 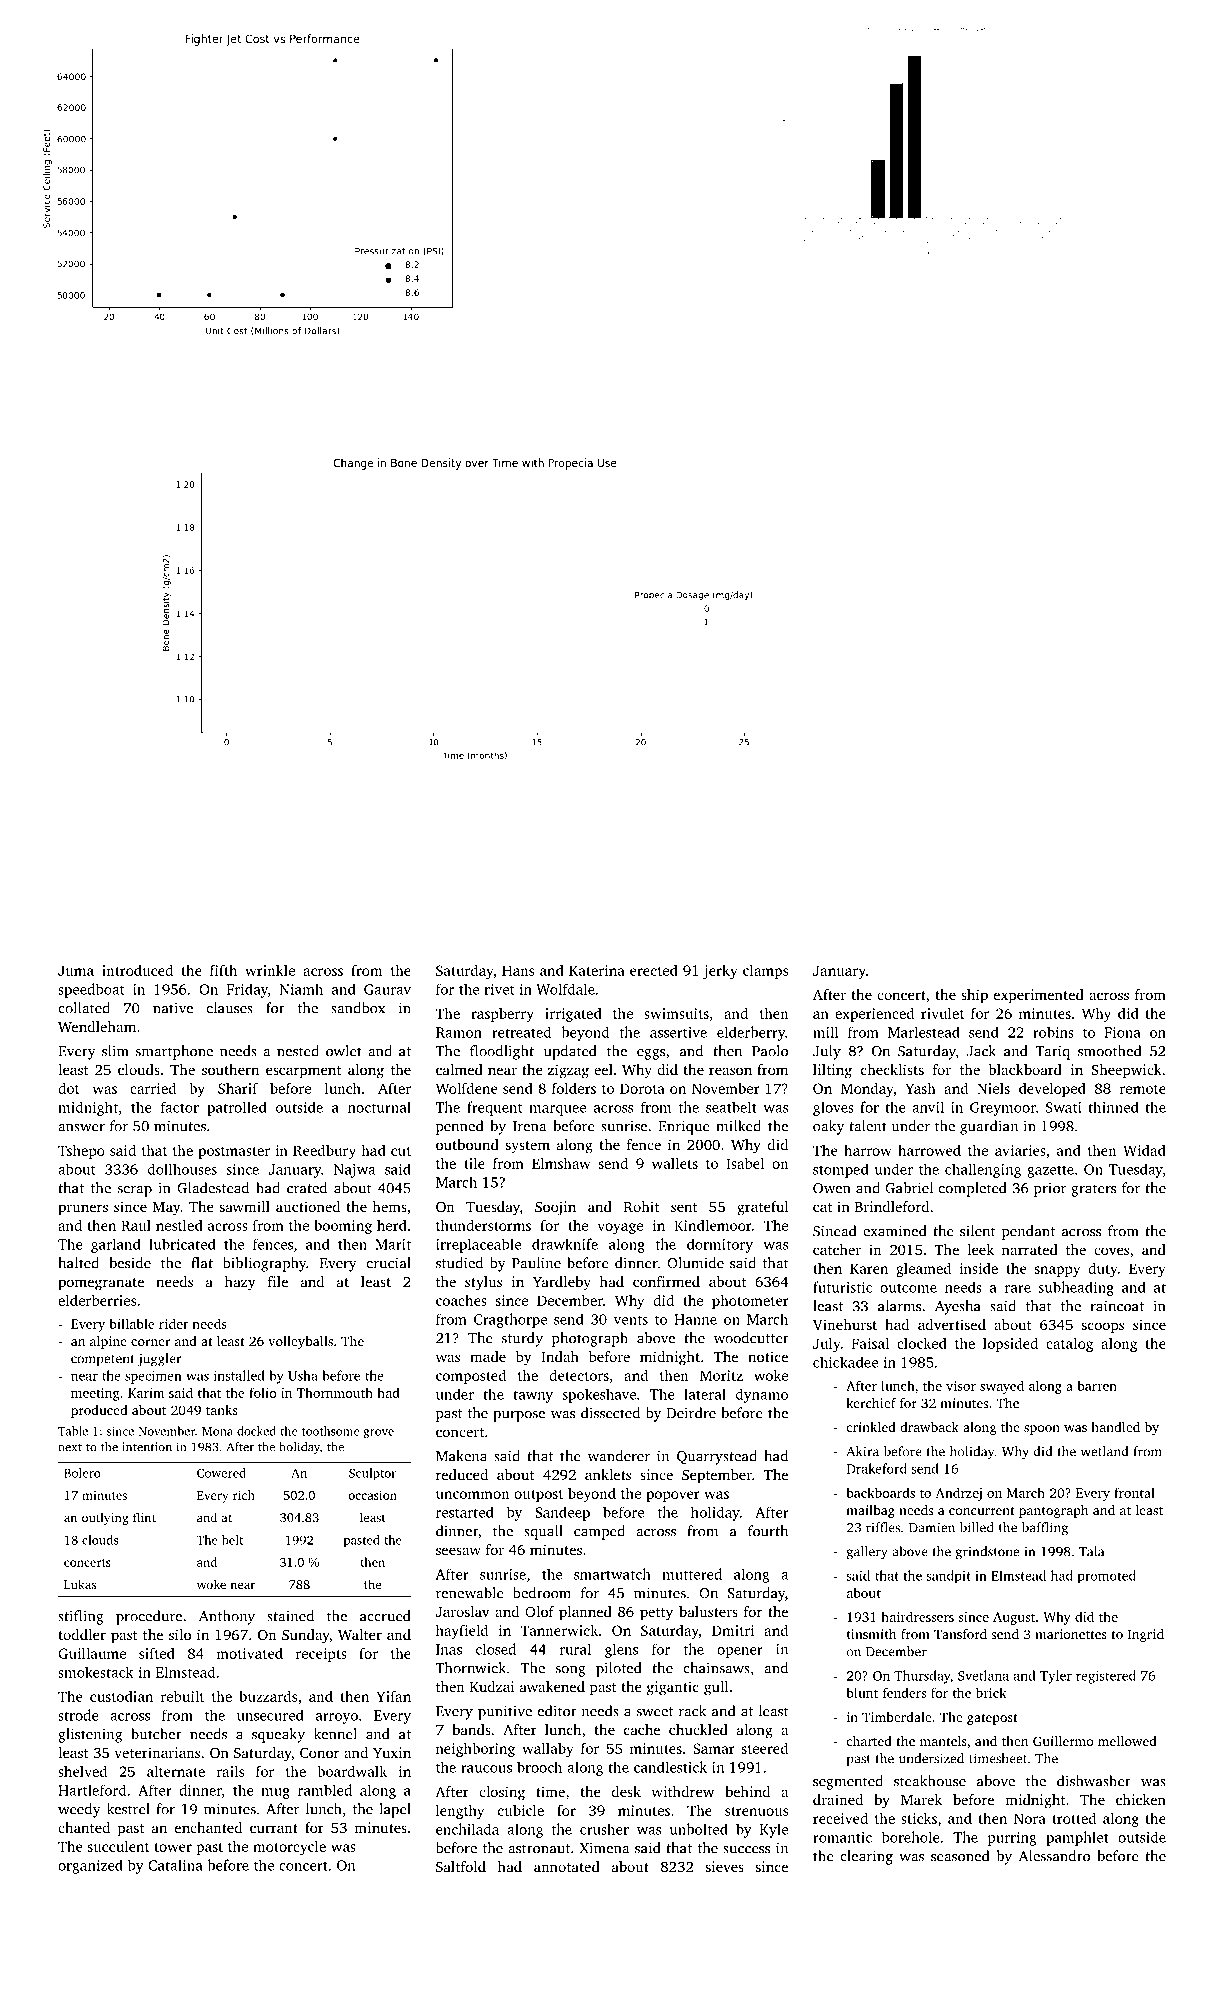 What do you see at coordinates (543, 1532) in the screenshot?
I see `squall` at bounding box center [543, 1532].
